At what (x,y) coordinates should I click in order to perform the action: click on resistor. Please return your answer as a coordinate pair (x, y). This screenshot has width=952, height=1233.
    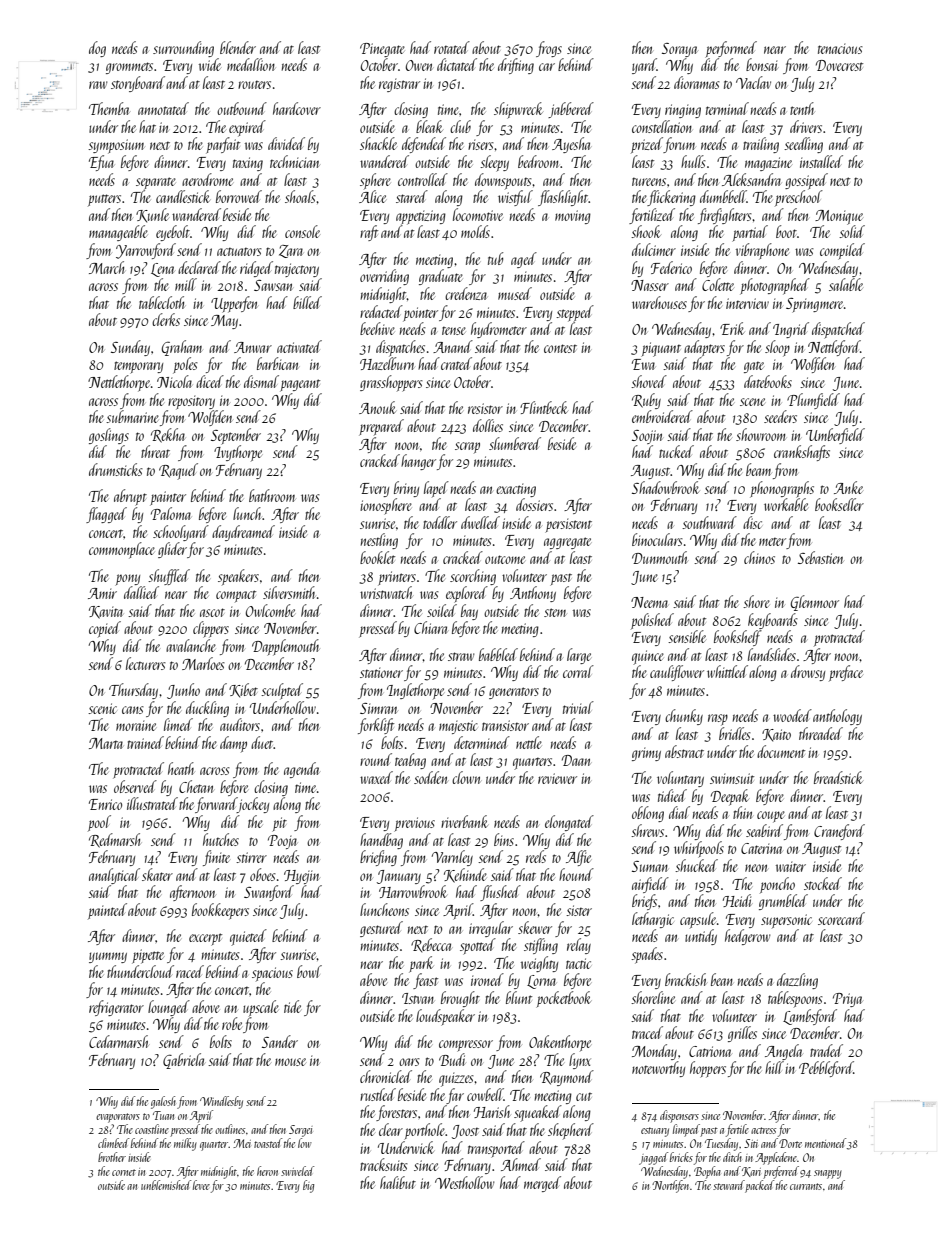
    Looking at the image, I should click on (485, 408).
